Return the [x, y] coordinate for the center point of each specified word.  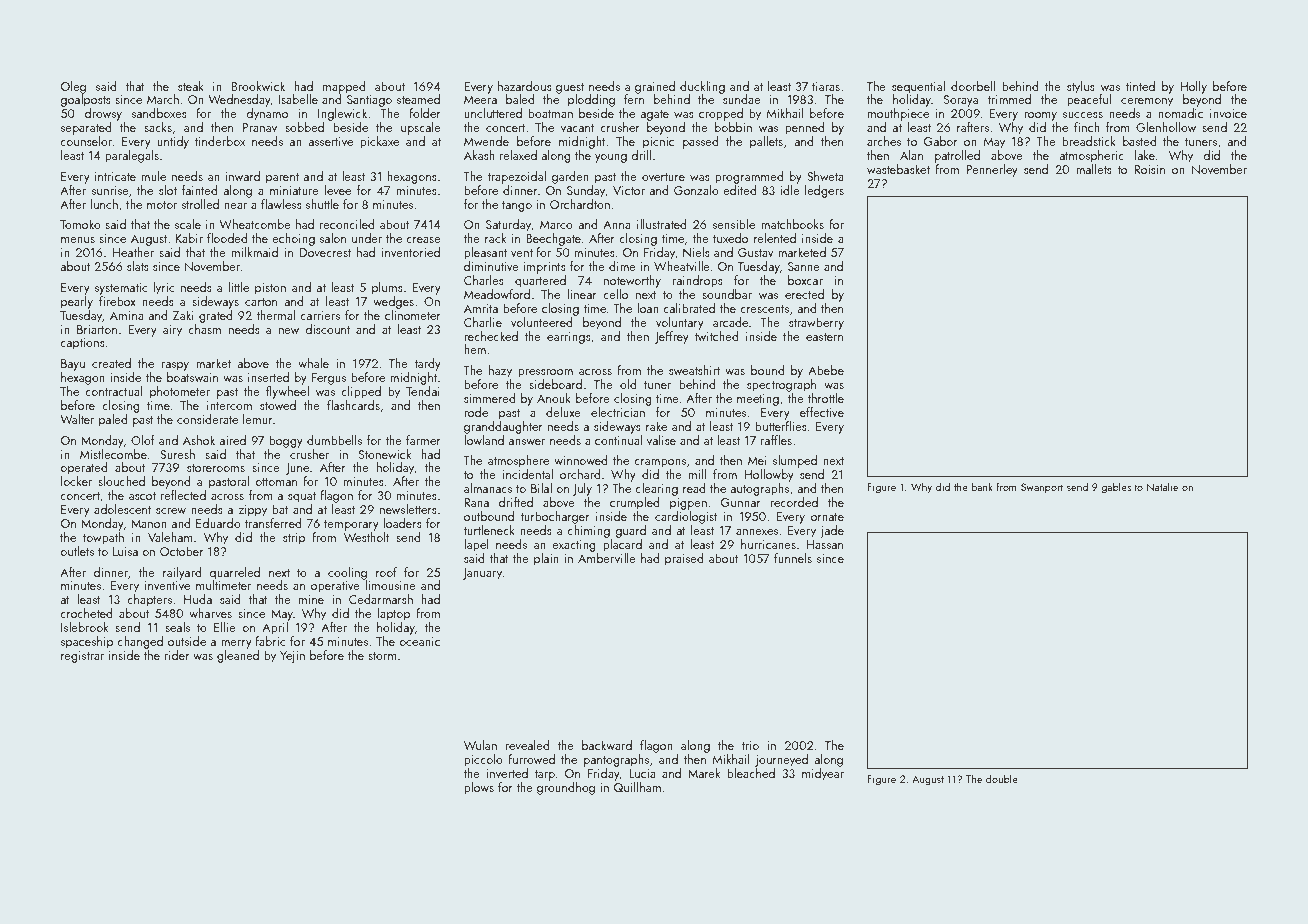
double [1002, 778]
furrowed [531, 759]
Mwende [486, 141]
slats [138, 266]
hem [475, 349]
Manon [149, 523]
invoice [1228, 113]
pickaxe [379, 142]
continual [618, 440]
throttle [826, 398]
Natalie [1162, 486]
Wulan [480, 745]
